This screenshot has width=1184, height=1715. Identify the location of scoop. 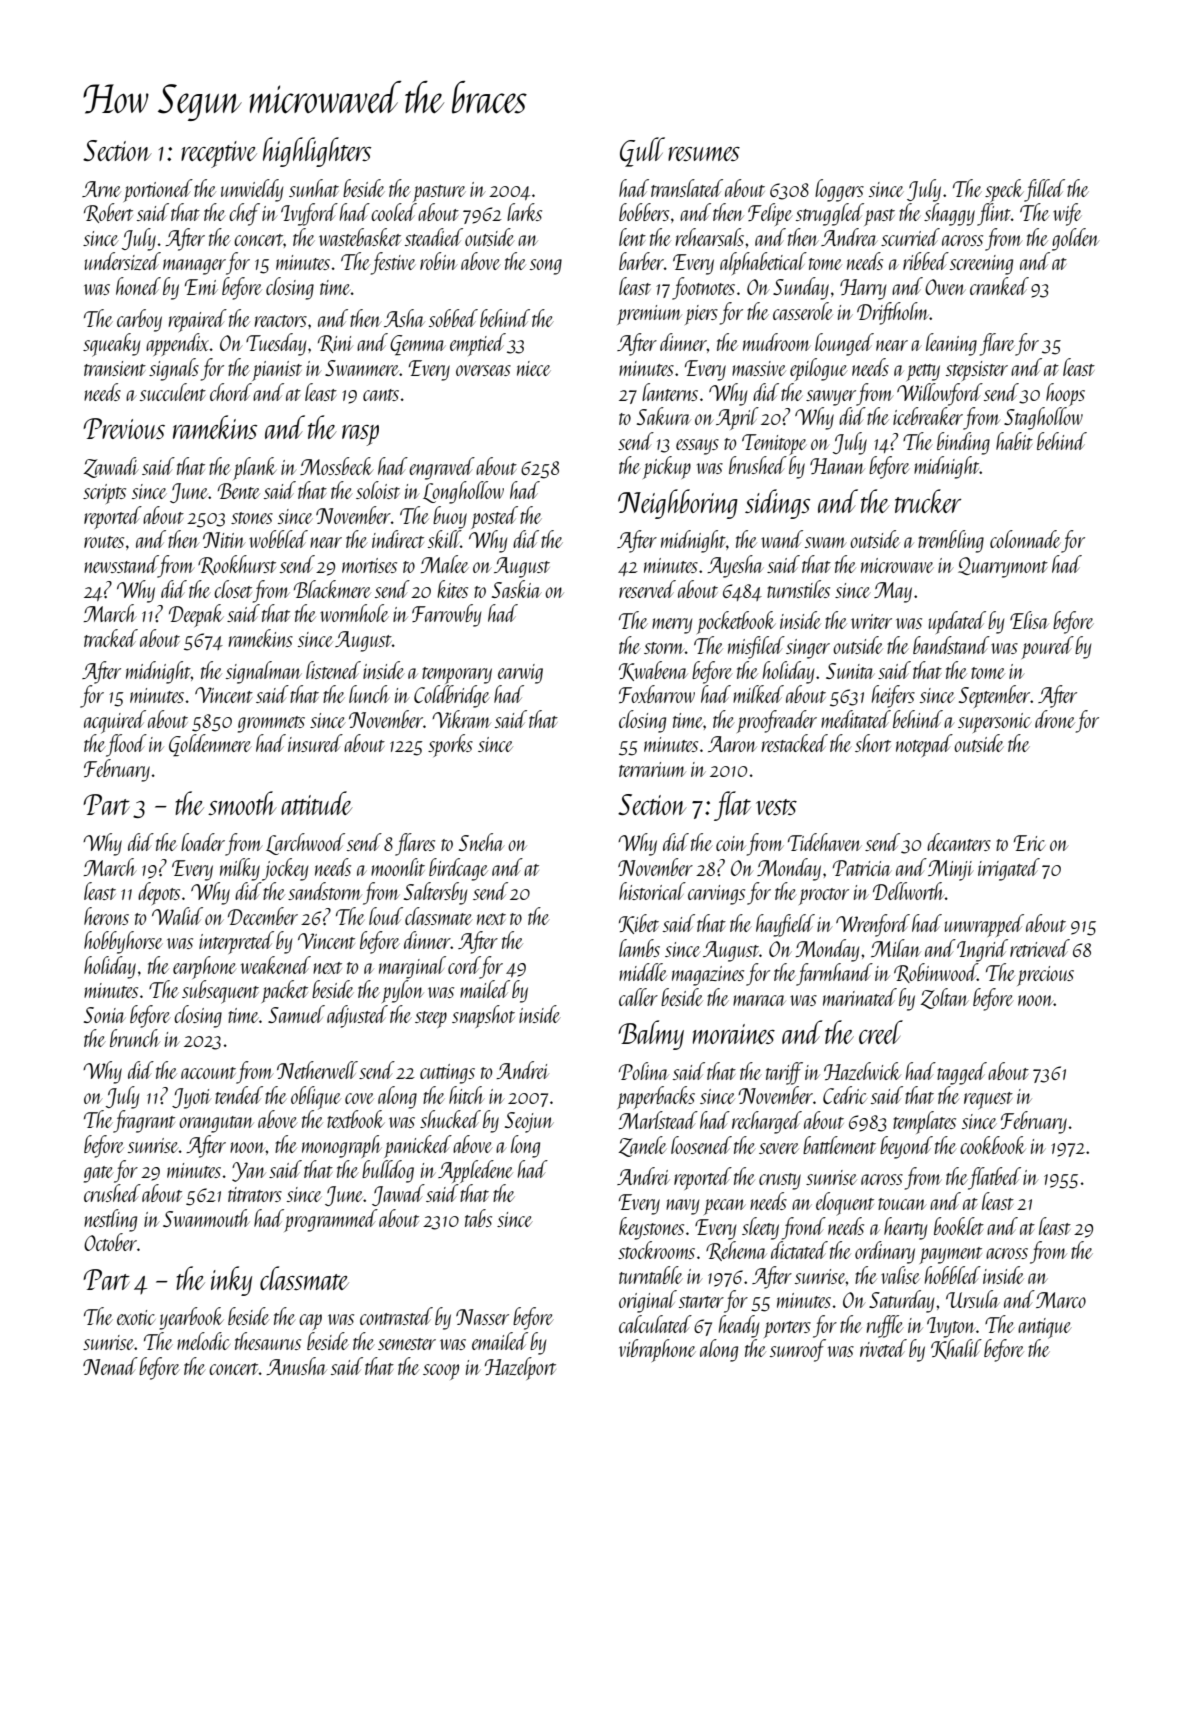
(441, 1372).
